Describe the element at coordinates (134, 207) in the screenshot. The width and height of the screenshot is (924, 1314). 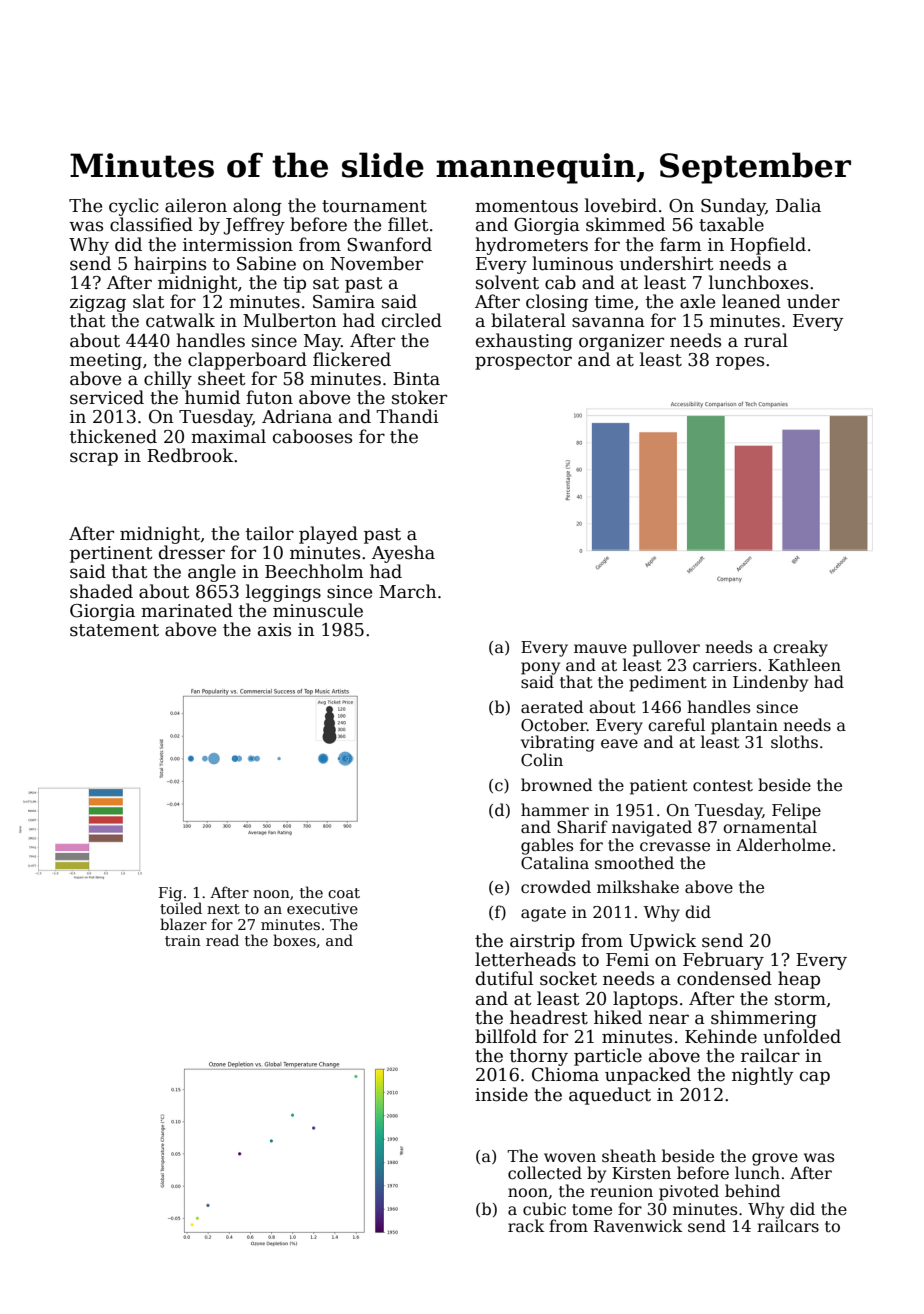
I see `cyclic` at that location.
